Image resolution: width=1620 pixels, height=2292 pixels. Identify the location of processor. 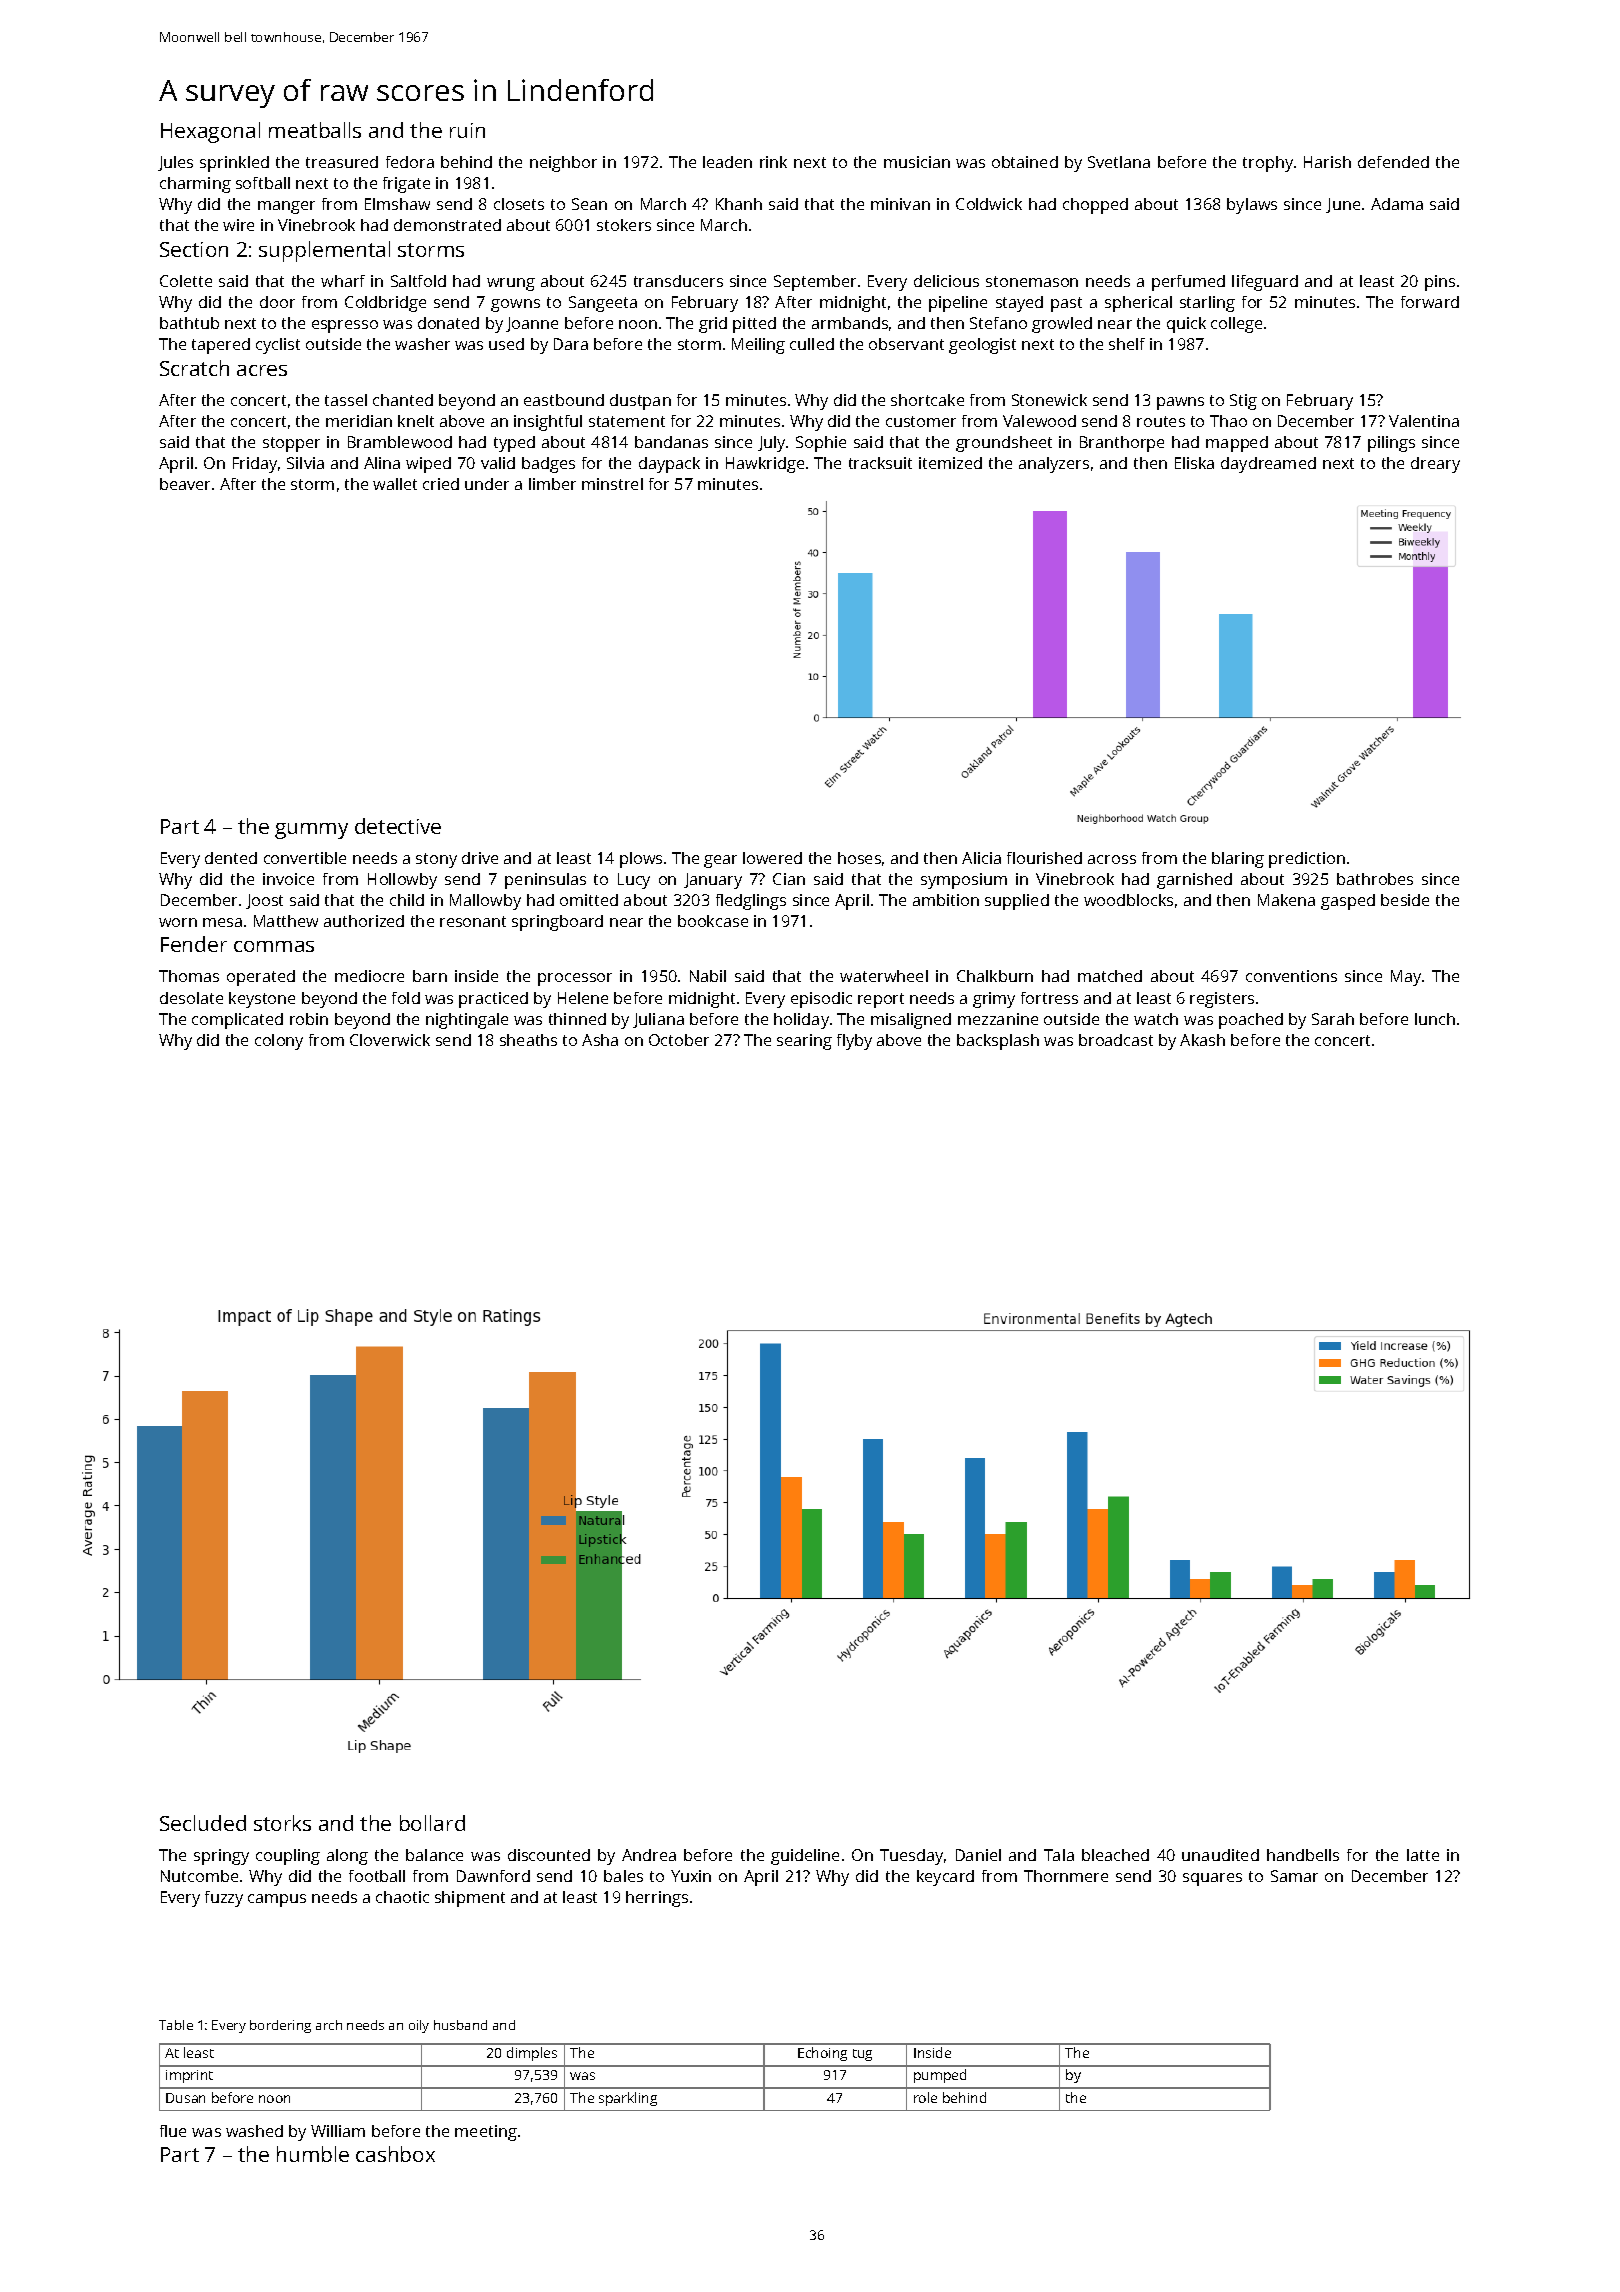
(575, 979).
